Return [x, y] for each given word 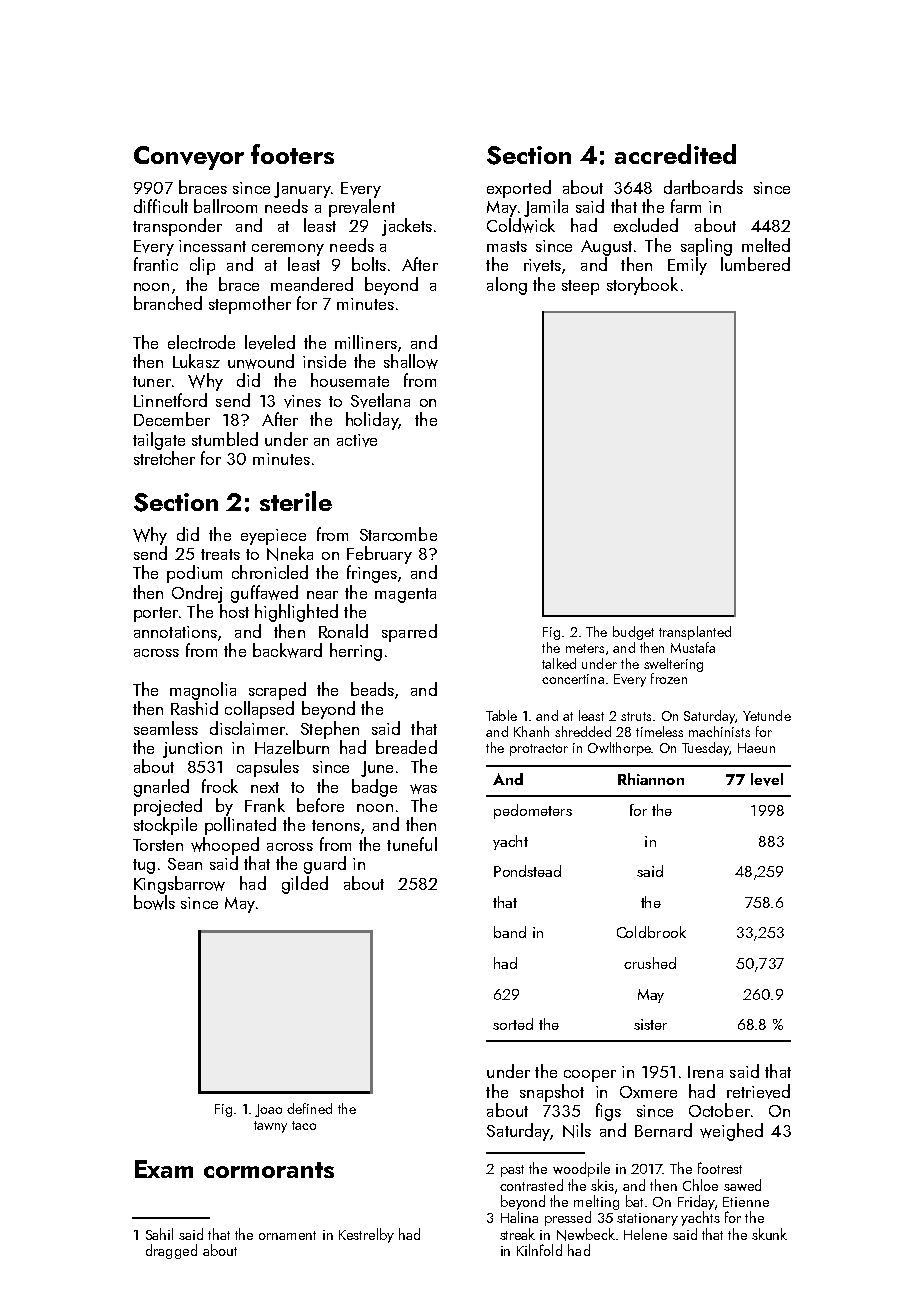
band [510, 932]
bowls [154, 902]
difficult [161, 206]
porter [156, 614]
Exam [164, 1169]
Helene [645, 1234]
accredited [675, 154]
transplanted [695, 633]
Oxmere [648, 1092]
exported [519, 189]
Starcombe [398, 534]
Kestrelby [366, 1235]
